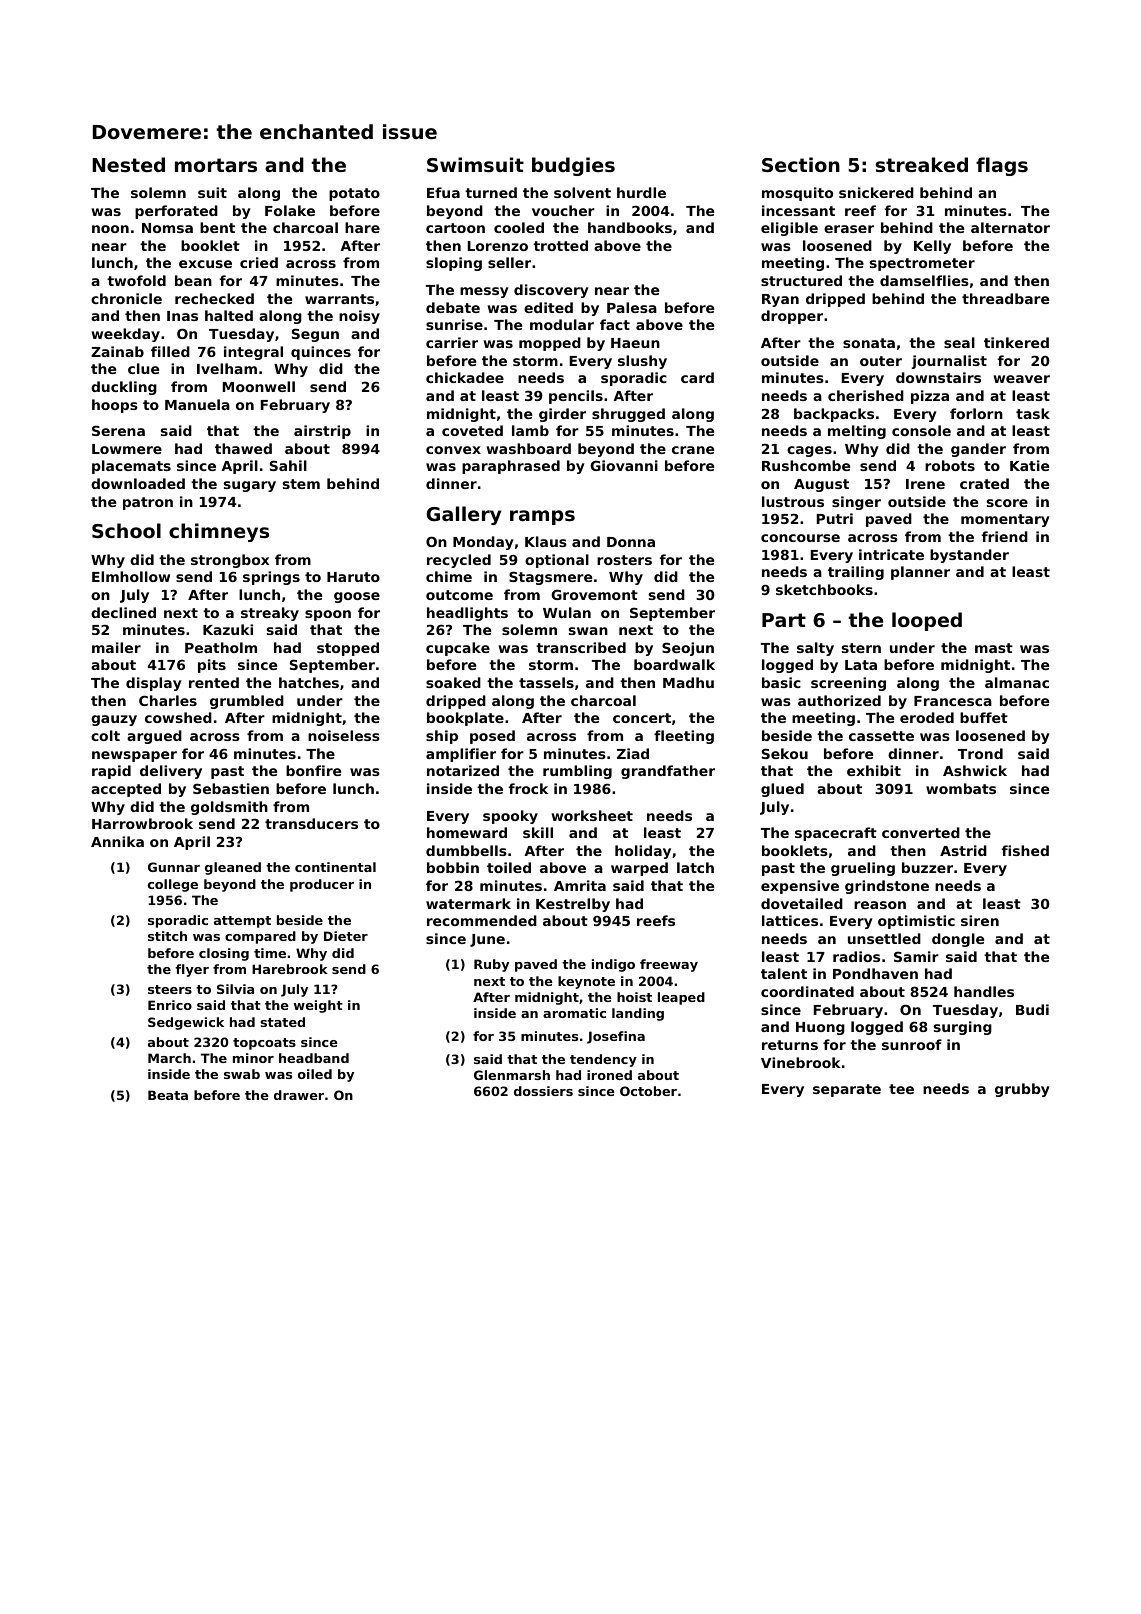  What do you see at coordinates (648, 1091) in the screenshot?
I see `October` at bounding box center [648, 1091].
